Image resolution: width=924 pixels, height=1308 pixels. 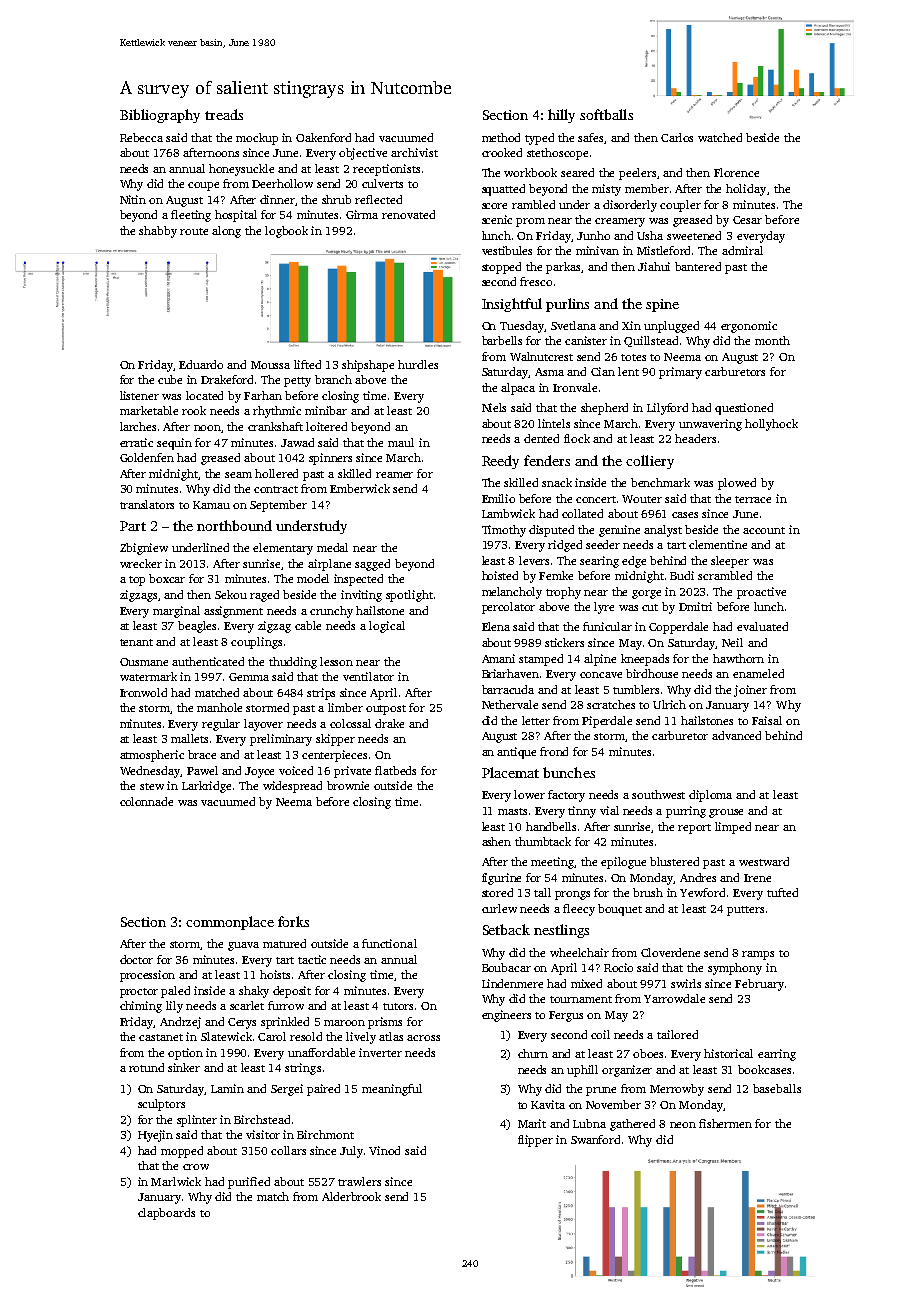 What do you see at coordinates (219, 707) in the image?
I see `manhole` at bounding box center [219, 707].
